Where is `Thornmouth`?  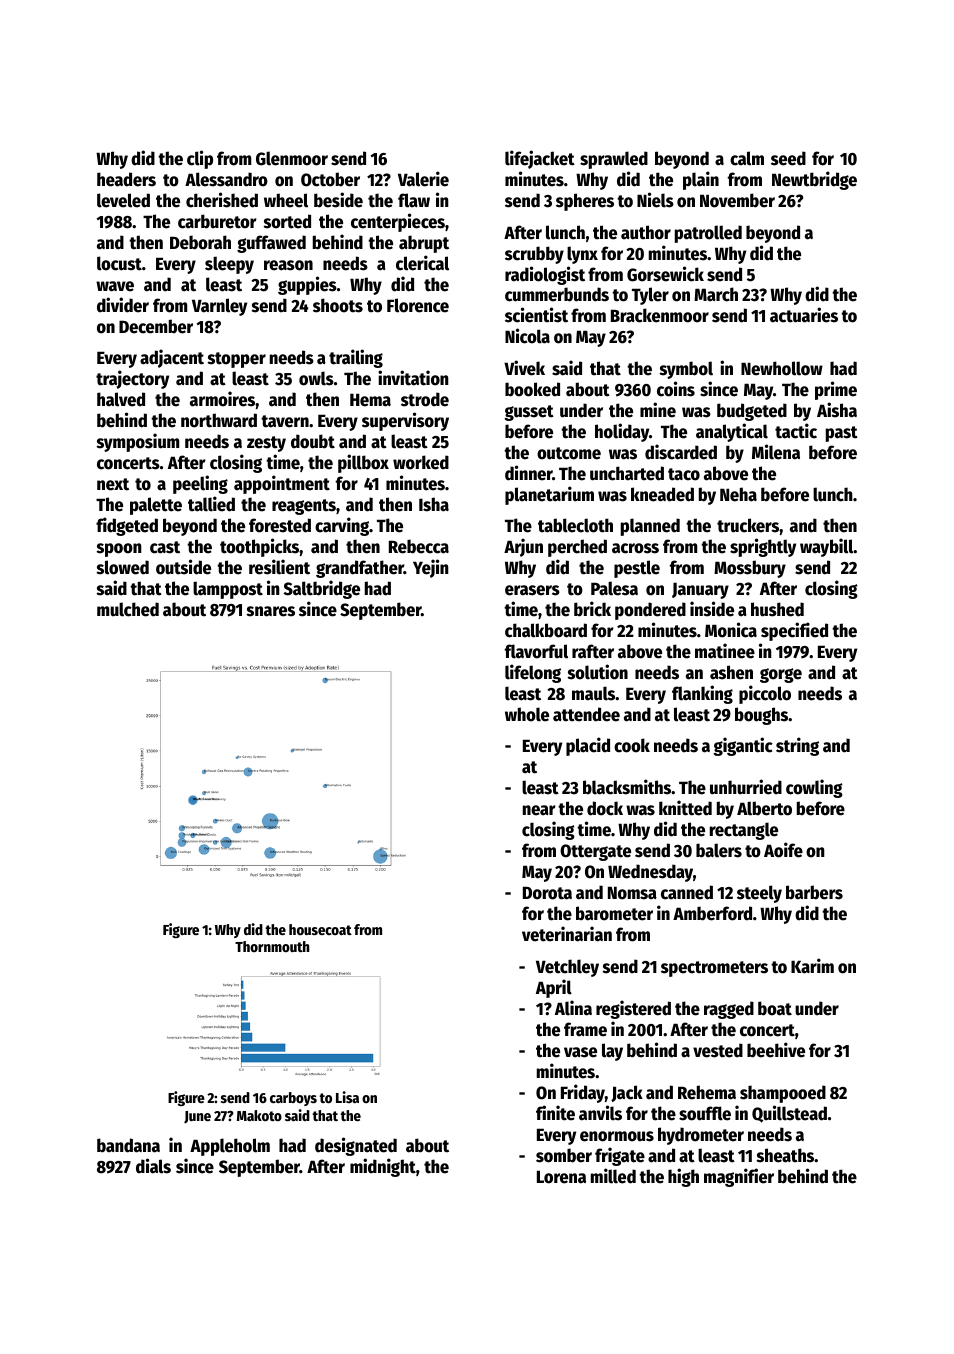 Thornmouth is located at coordinates (272, 946).
